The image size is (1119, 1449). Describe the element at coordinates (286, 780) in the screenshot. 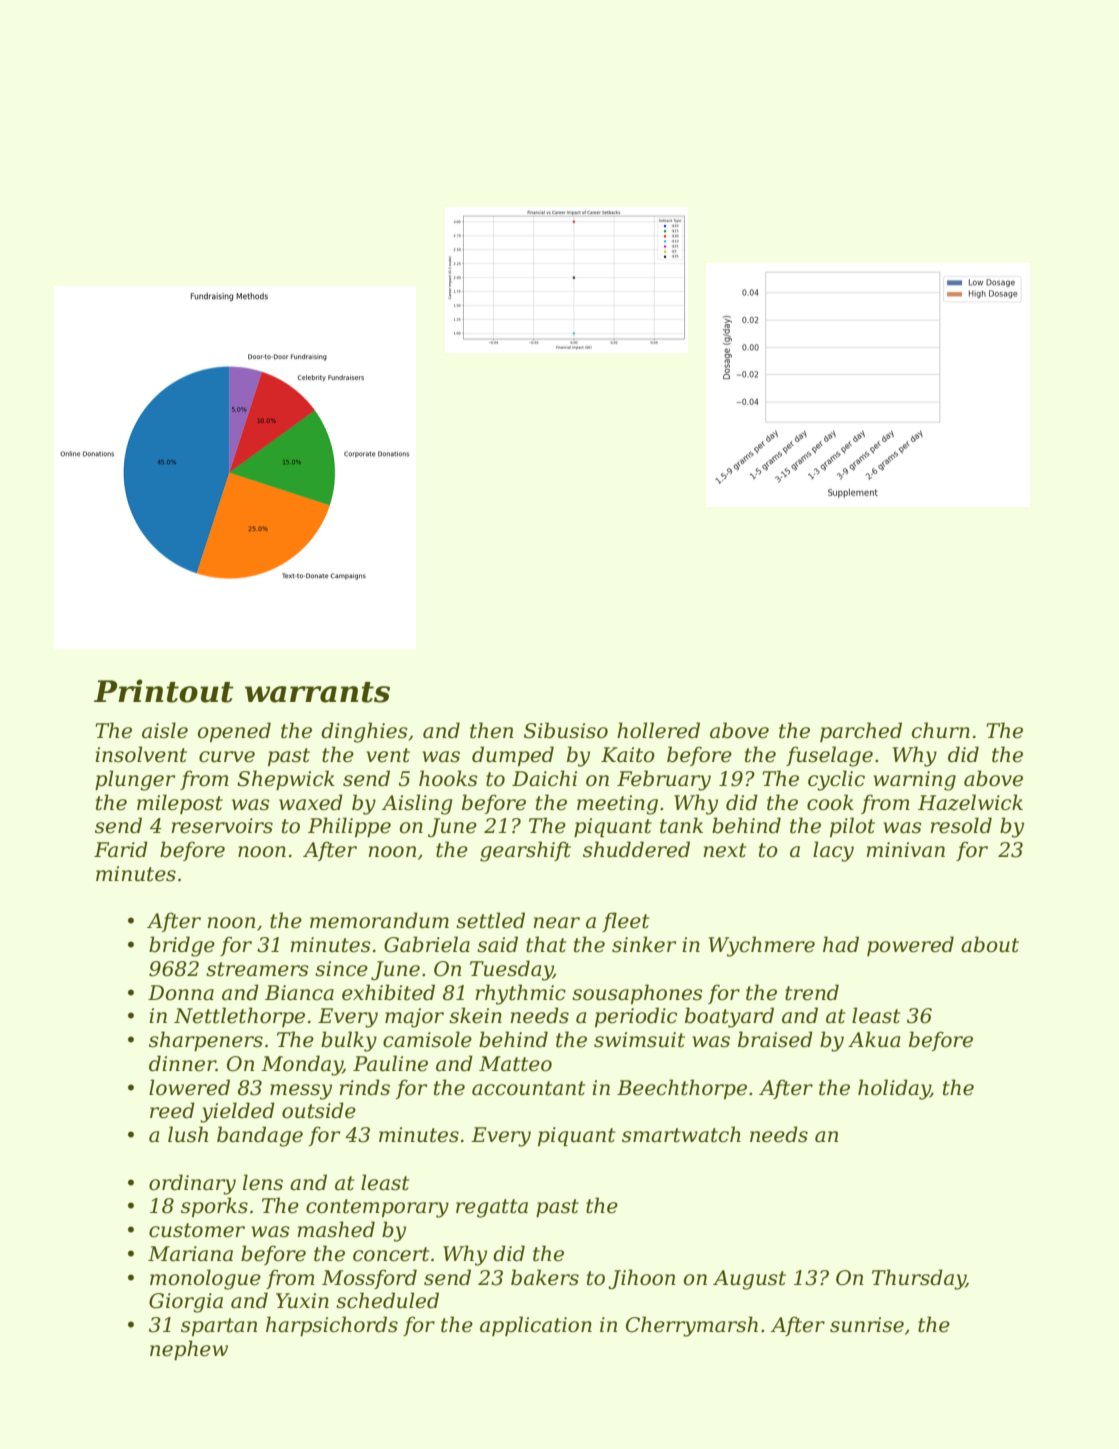

I see `Shepwick` at that location.
